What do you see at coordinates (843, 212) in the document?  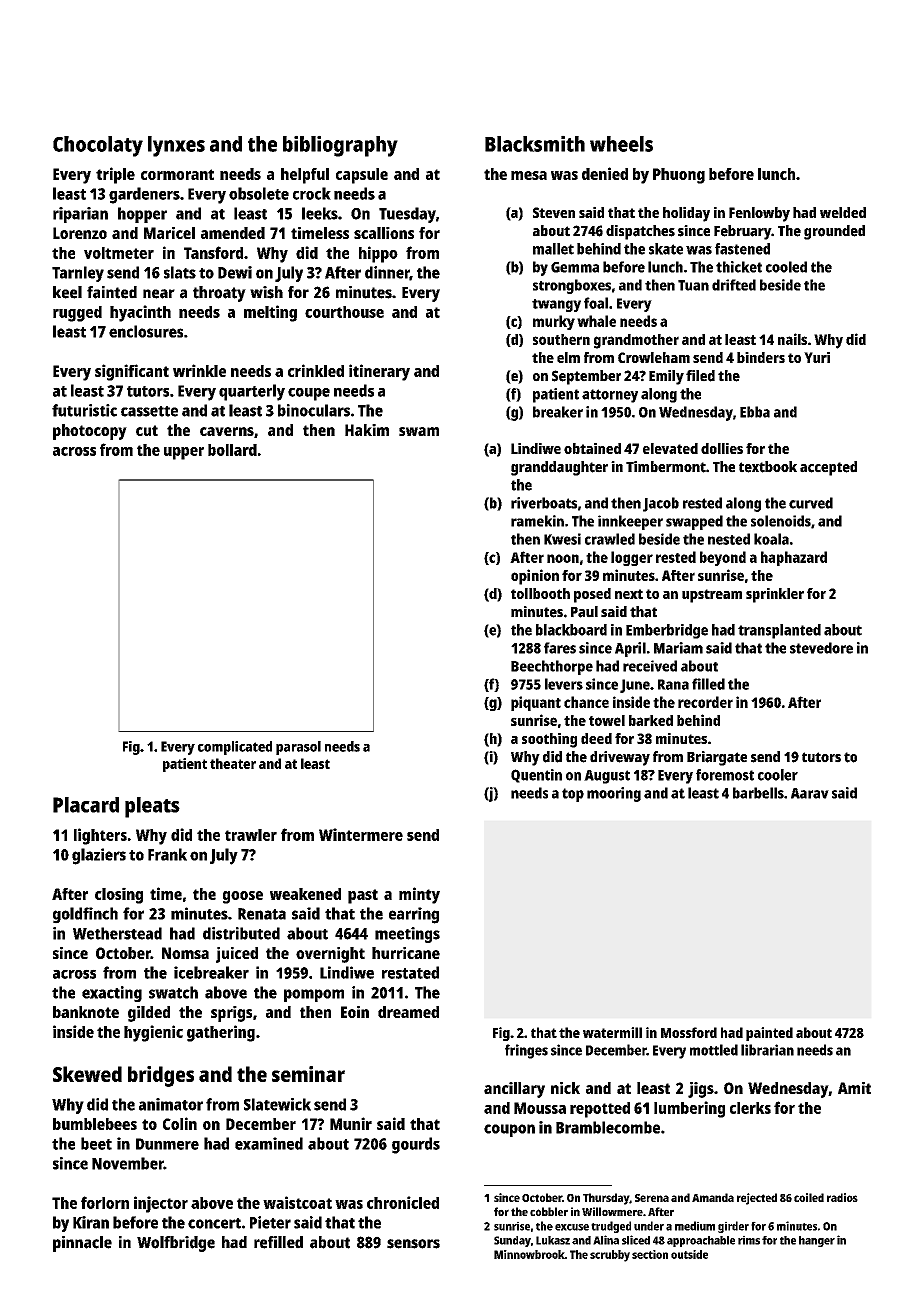 I see `welded` at bounding box center [843, 212].
